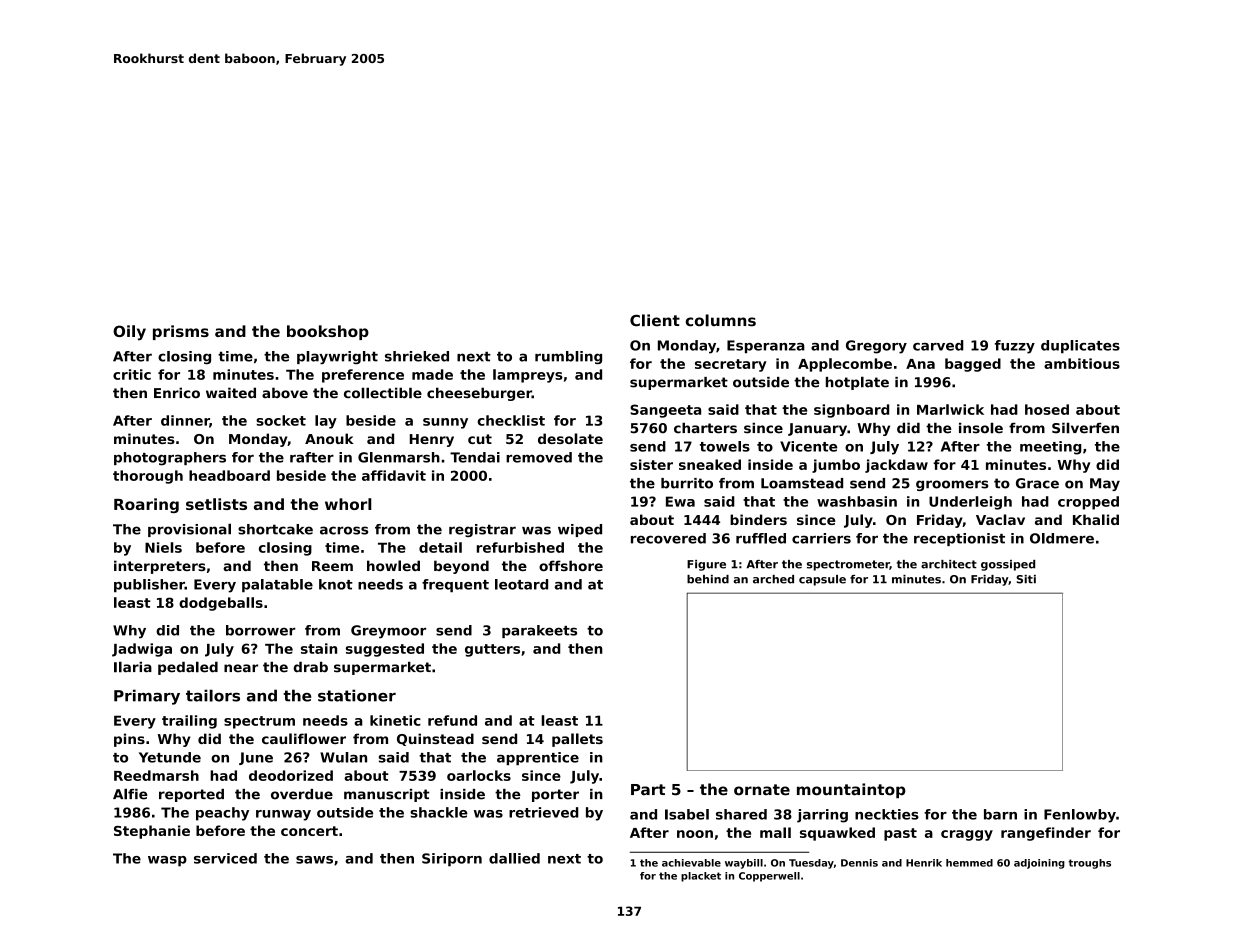 This screenshot has height=952, width=1233. I want to click on shackle, so click(439, 812).
